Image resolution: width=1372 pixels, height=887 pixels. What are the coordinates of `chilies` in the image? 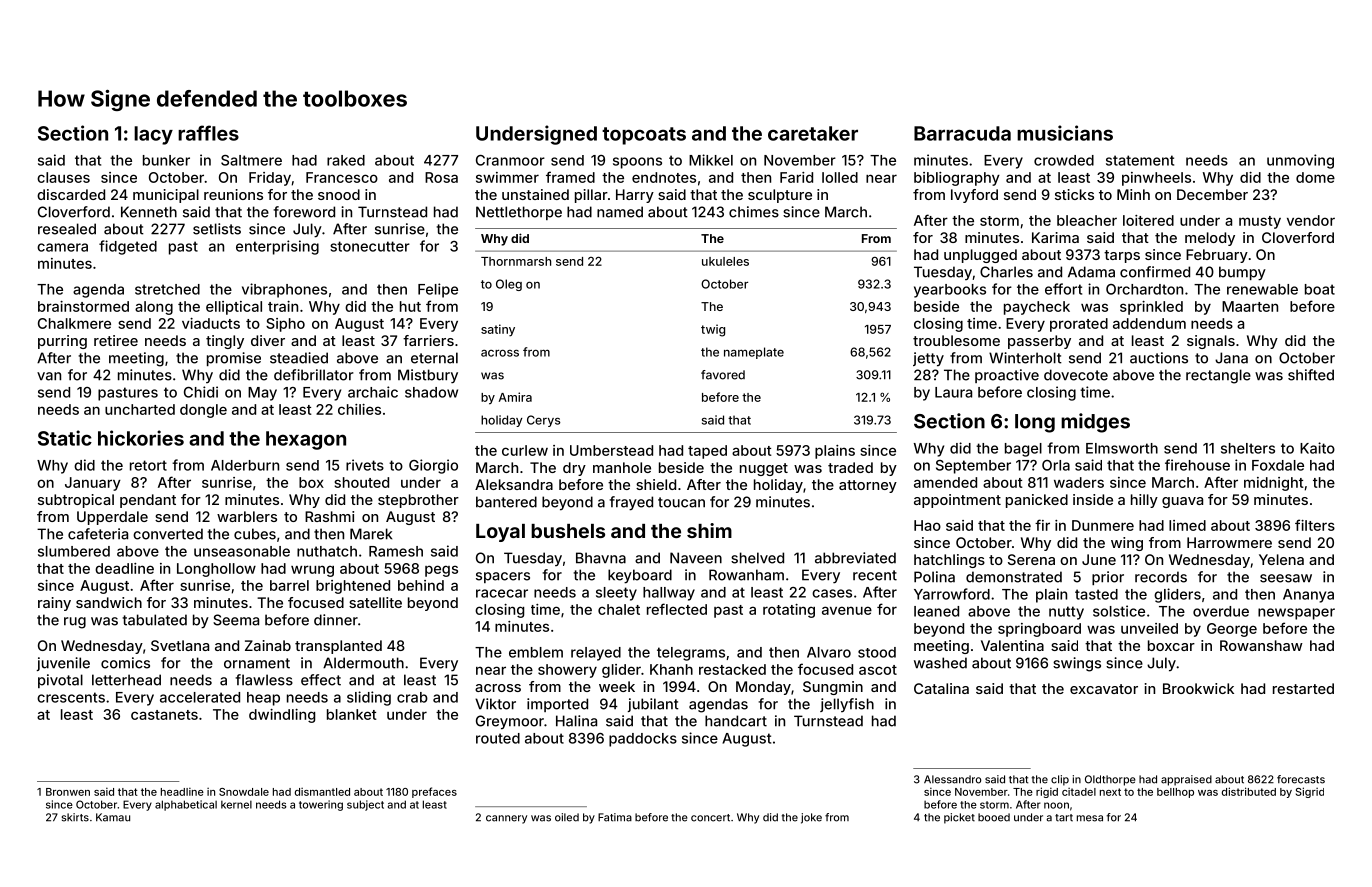 It's located at (359, 409).
